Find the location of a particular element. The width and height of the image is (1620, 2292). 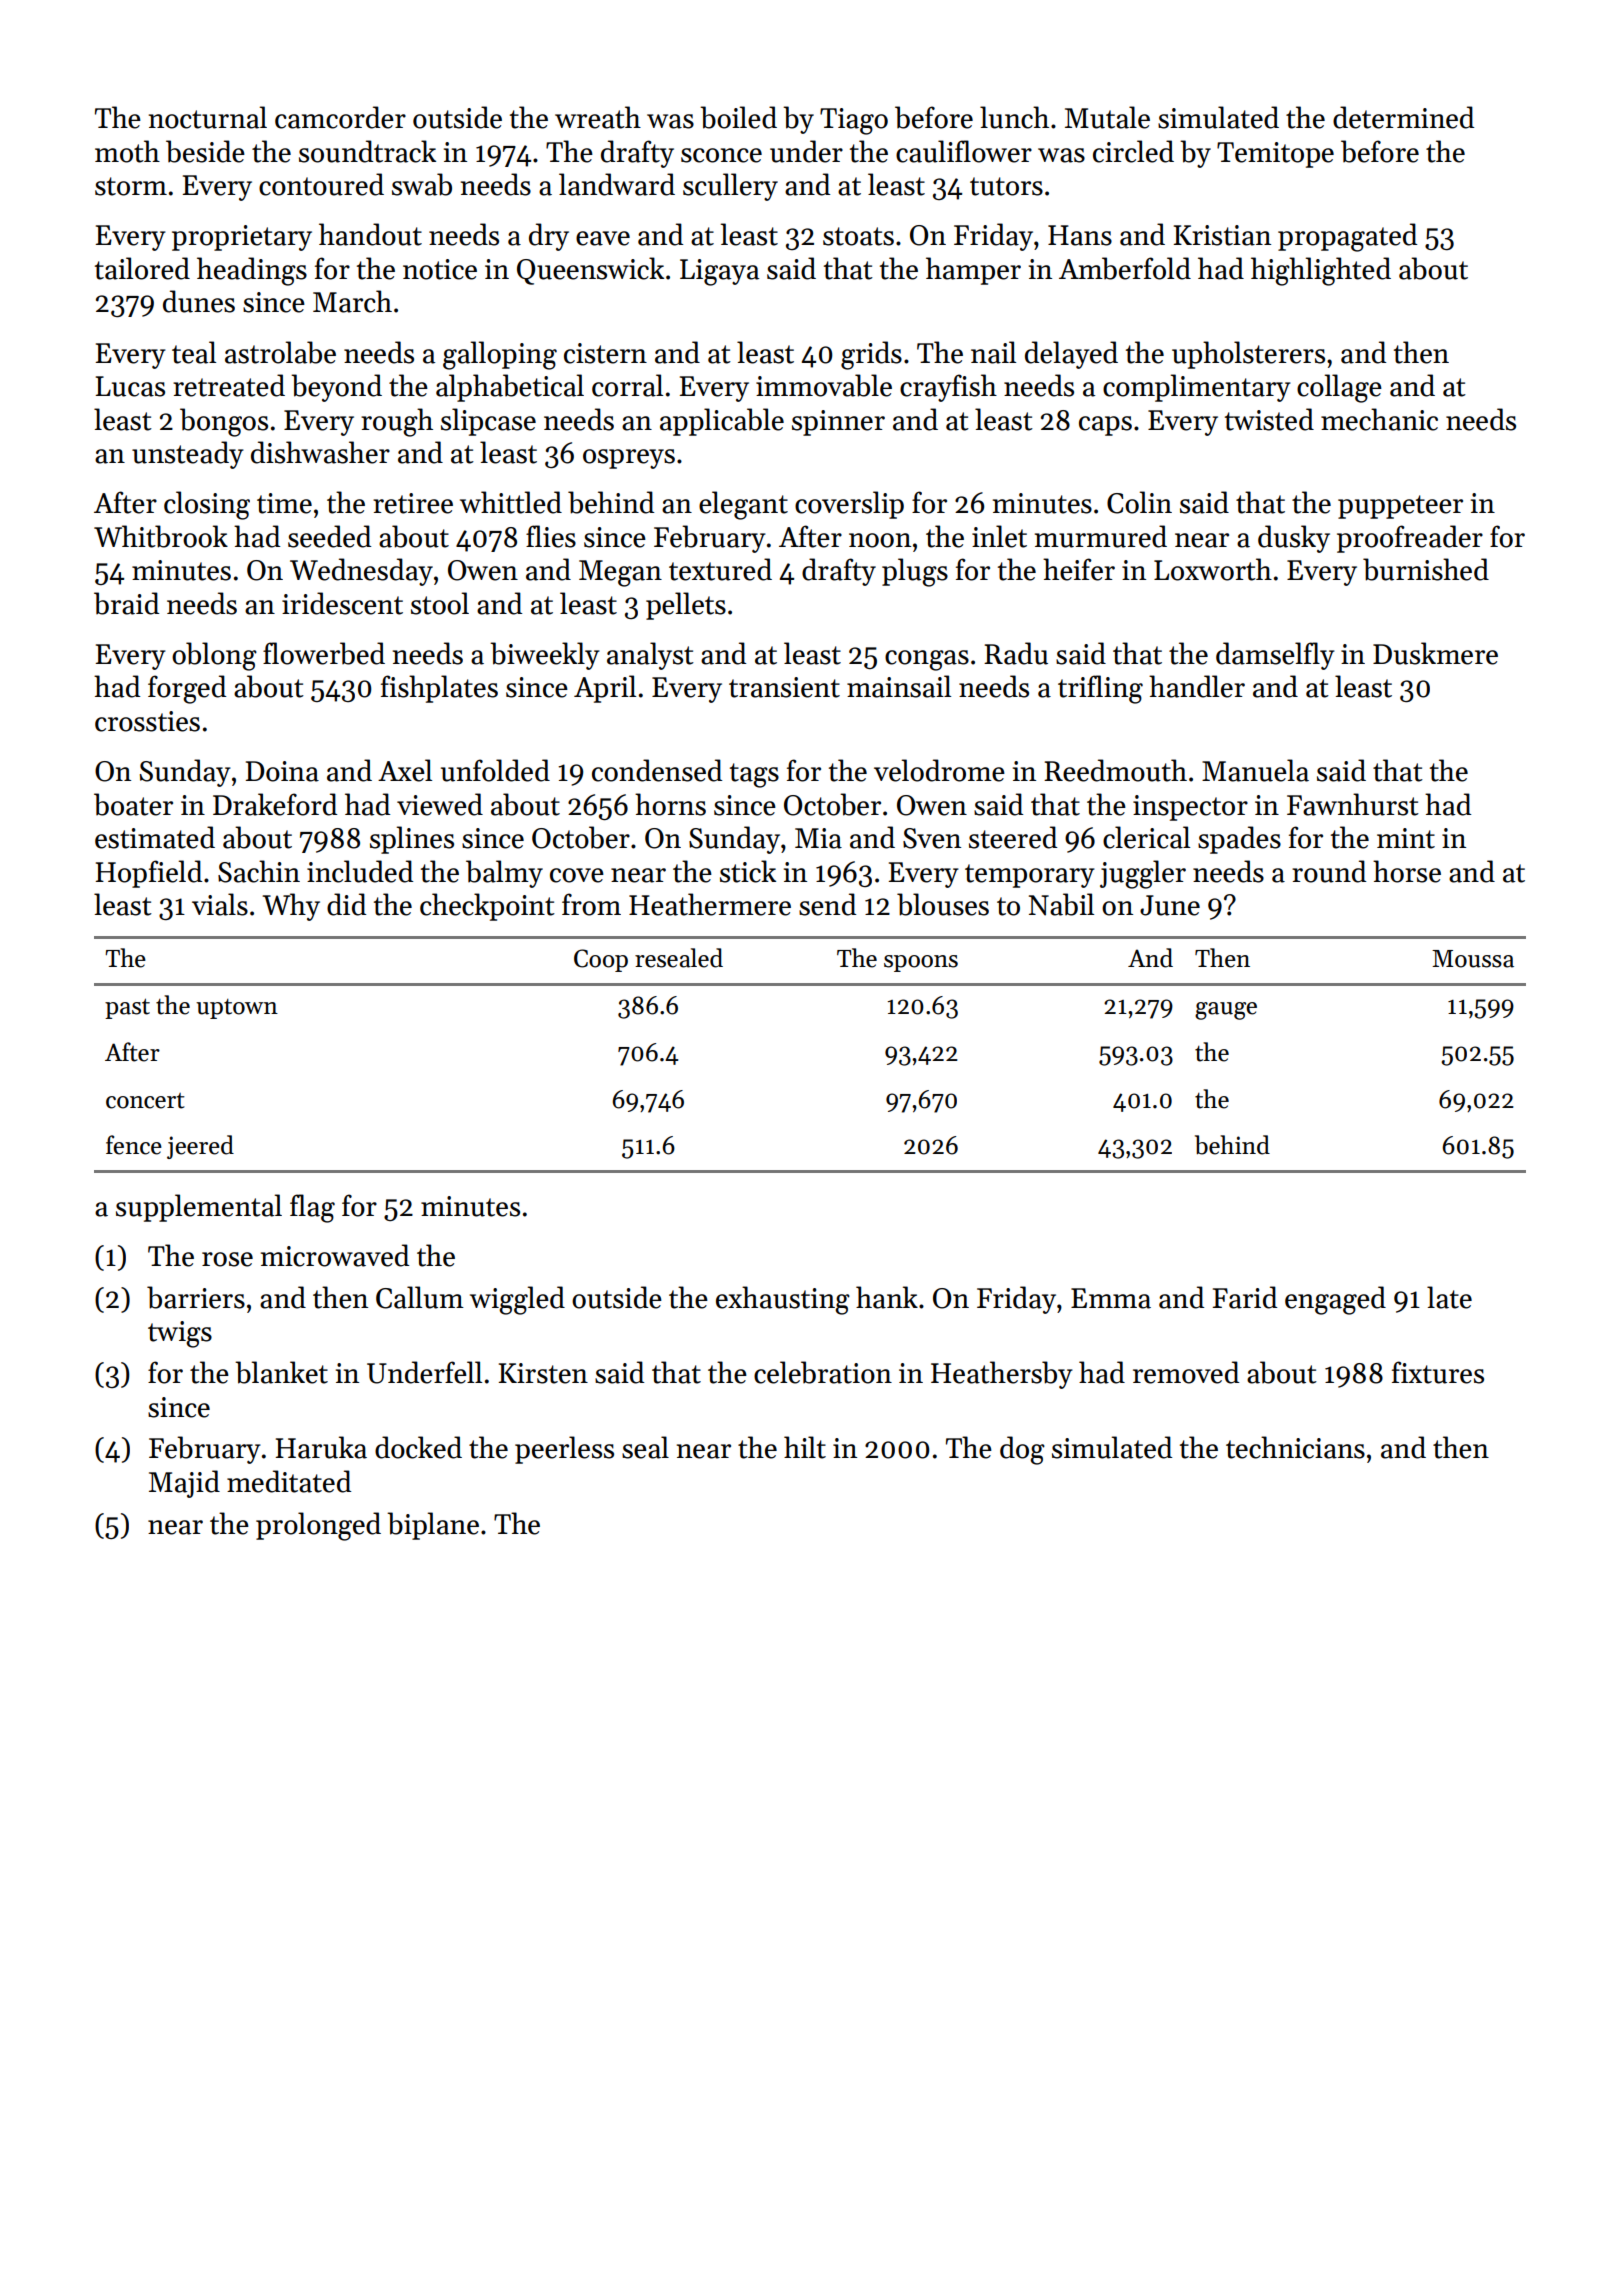

spoons is located at coordinates (921, 963).
